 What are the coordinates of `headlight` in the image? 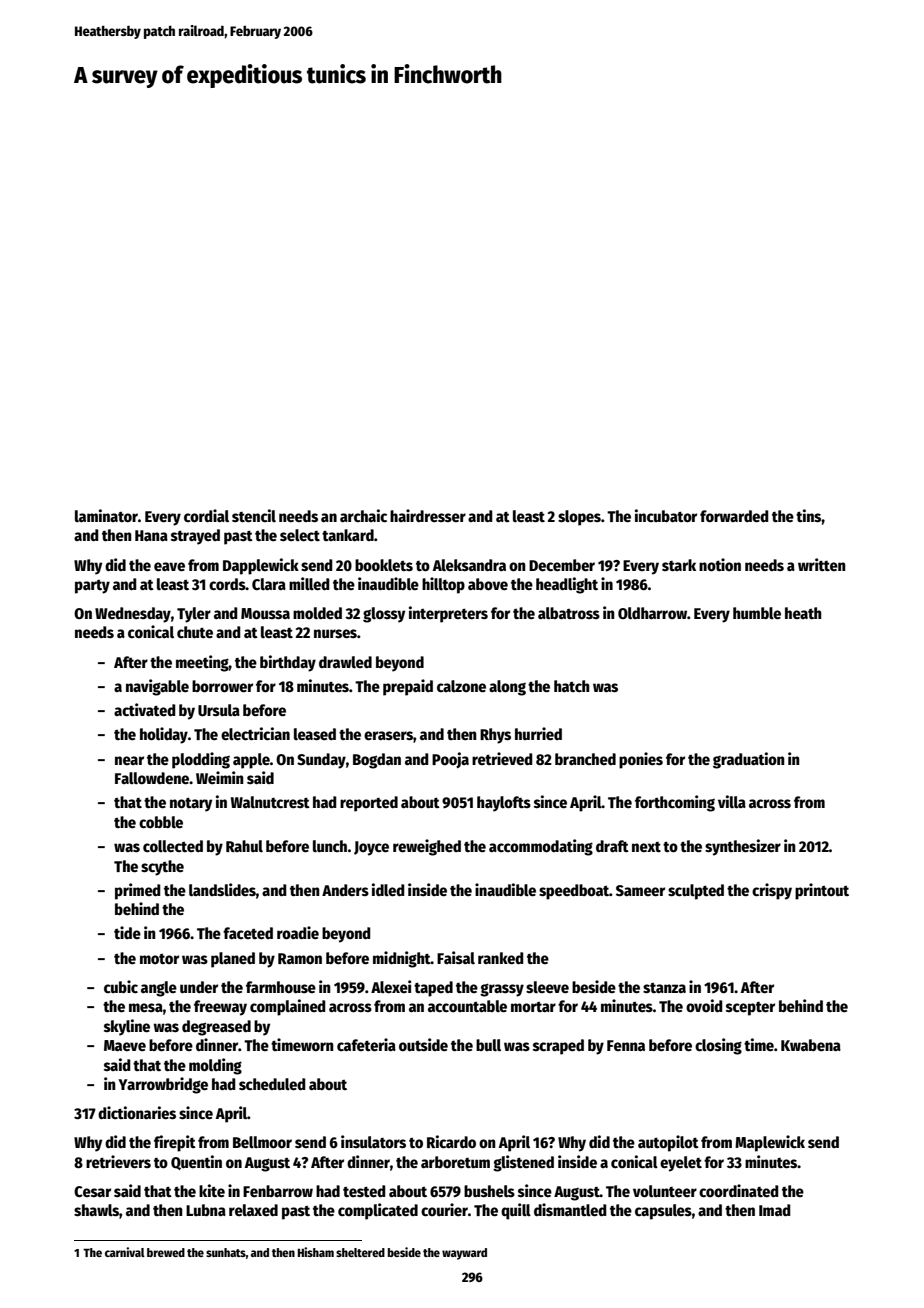 It's located at (567, 585).
